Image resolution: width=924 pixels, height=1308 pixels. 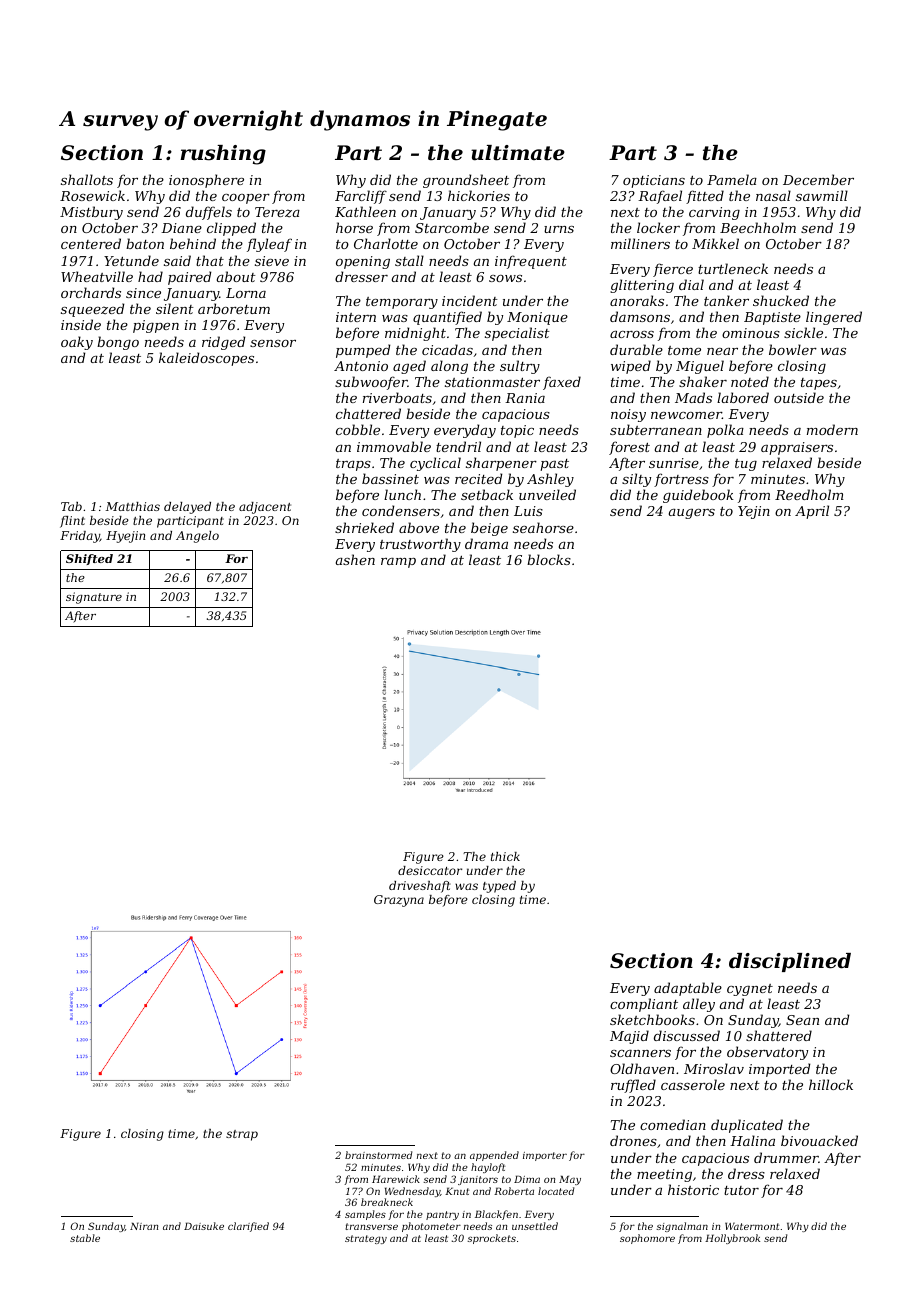 I want to click on Reedholm, so click(x=809, y=494).
